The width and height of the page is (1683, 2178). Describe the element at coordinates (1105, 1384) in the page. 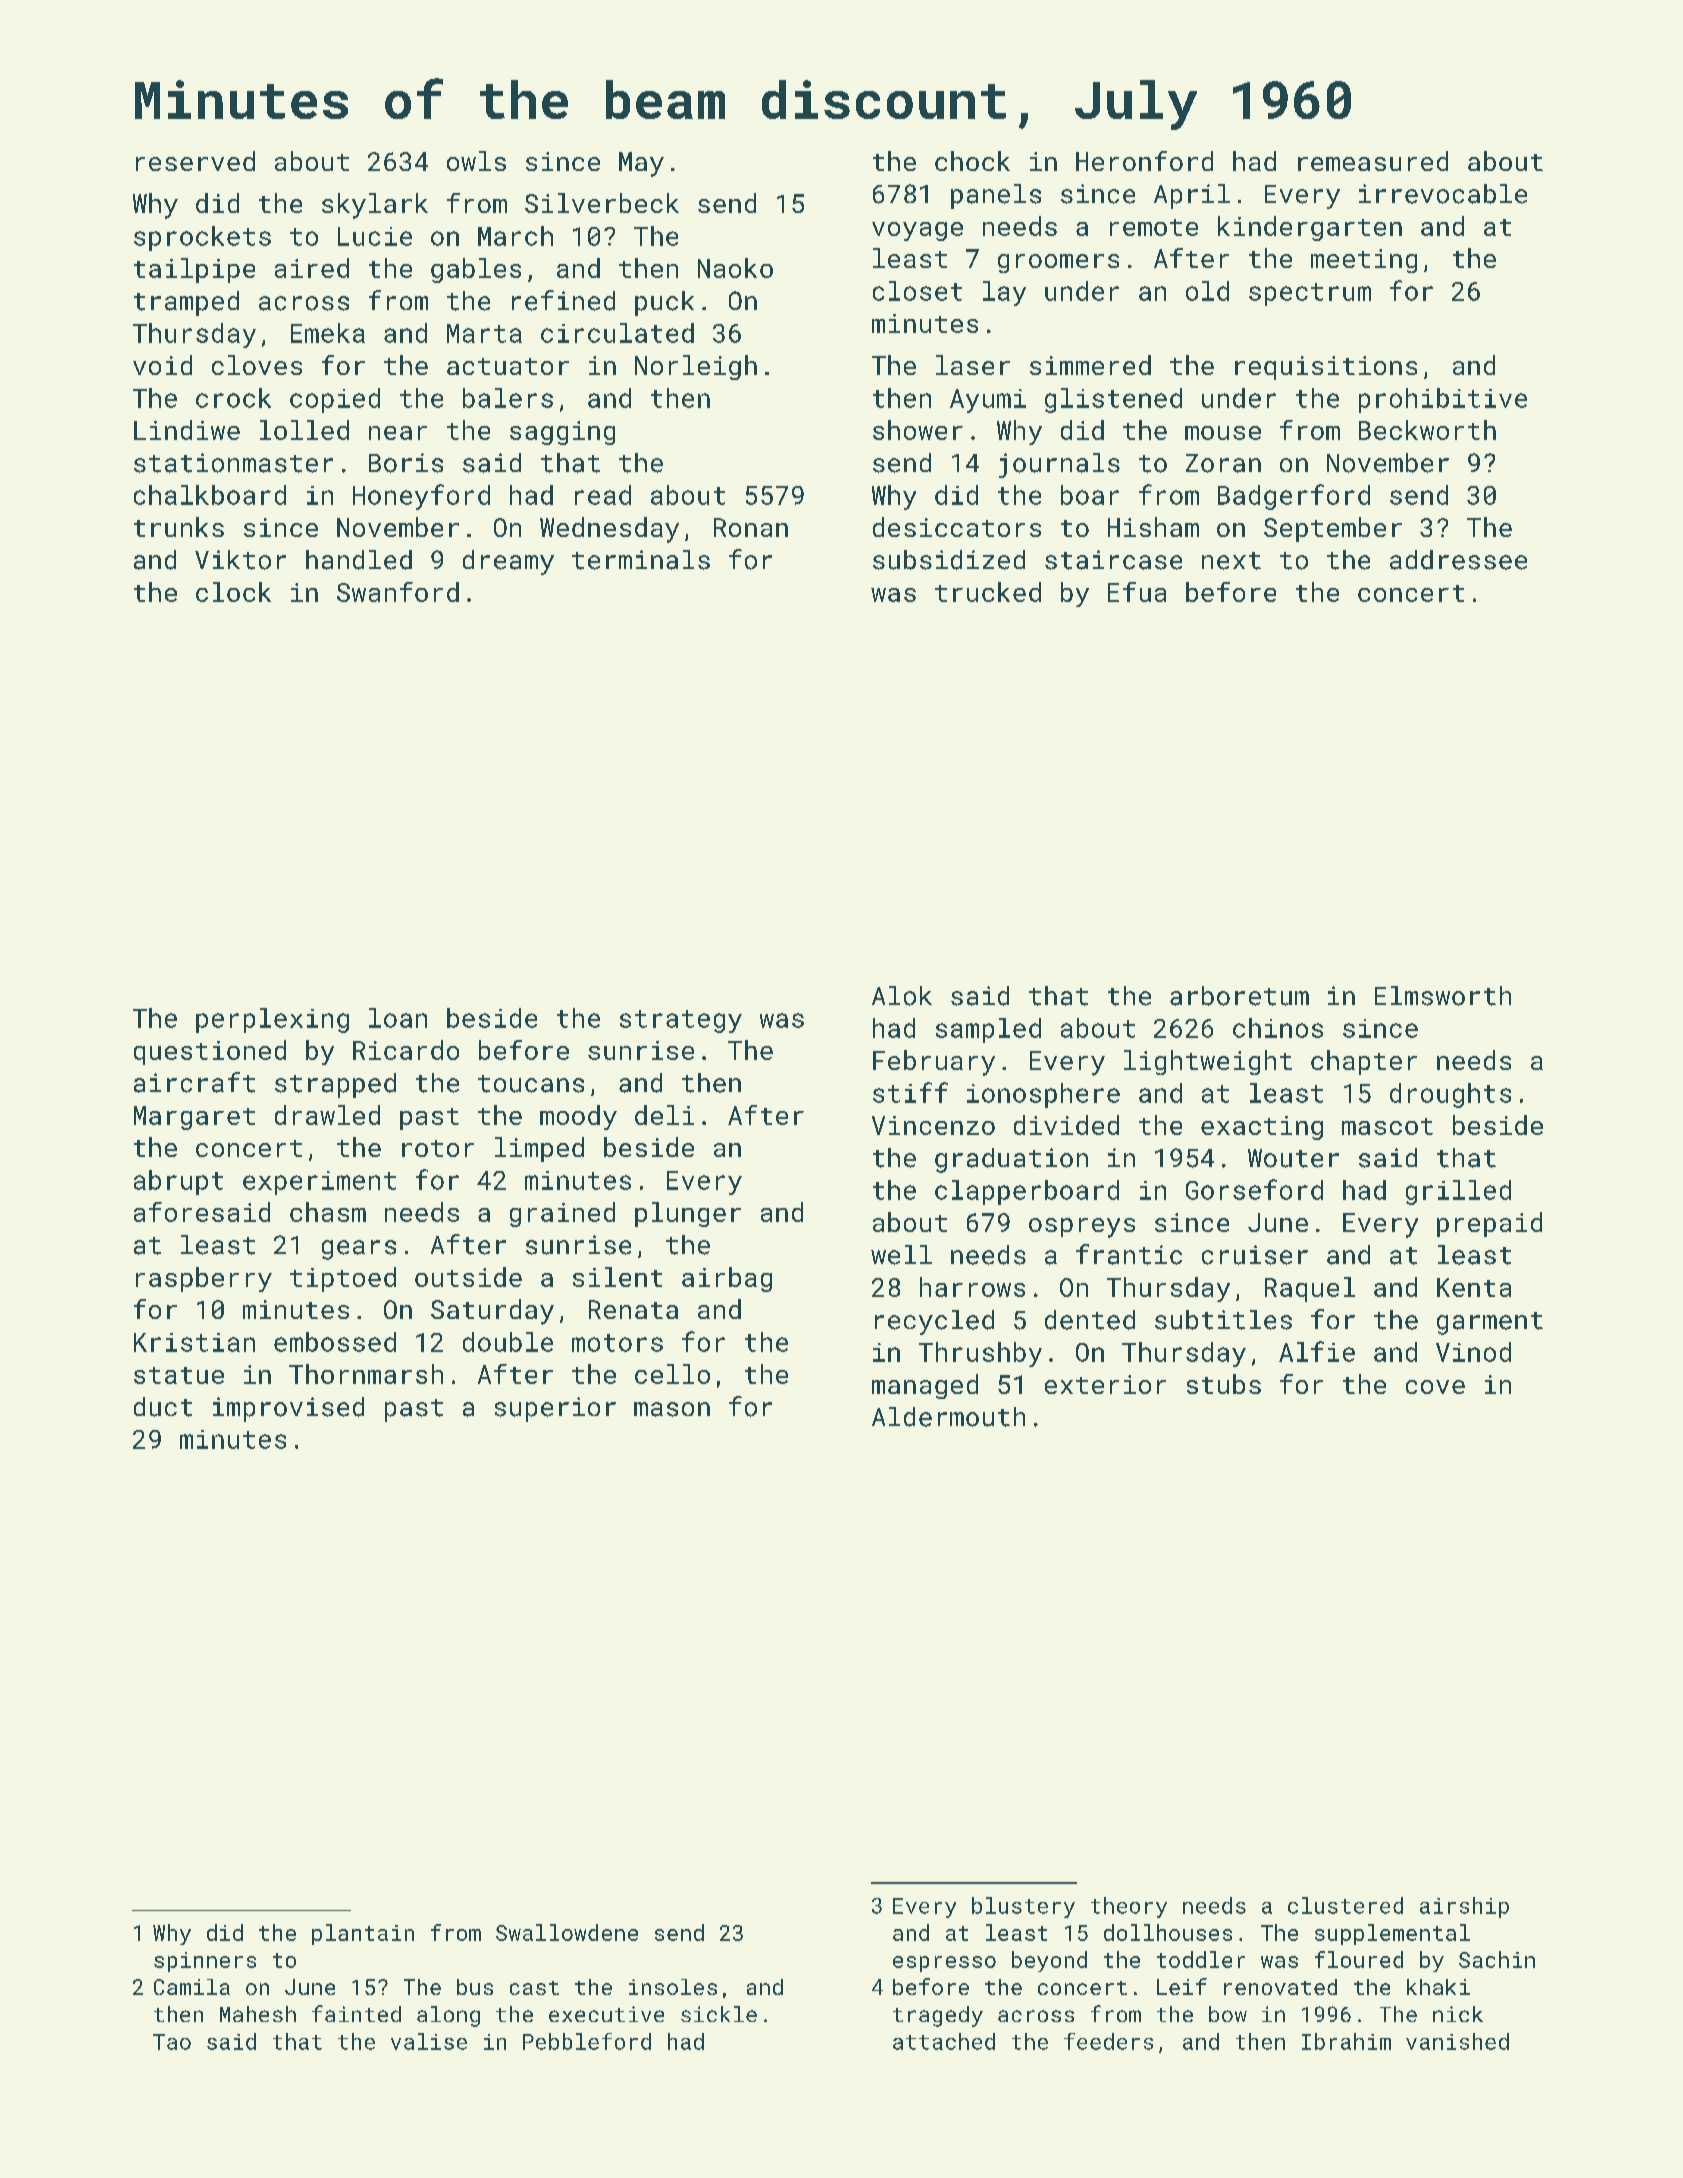

I see `exterior` at that location.
